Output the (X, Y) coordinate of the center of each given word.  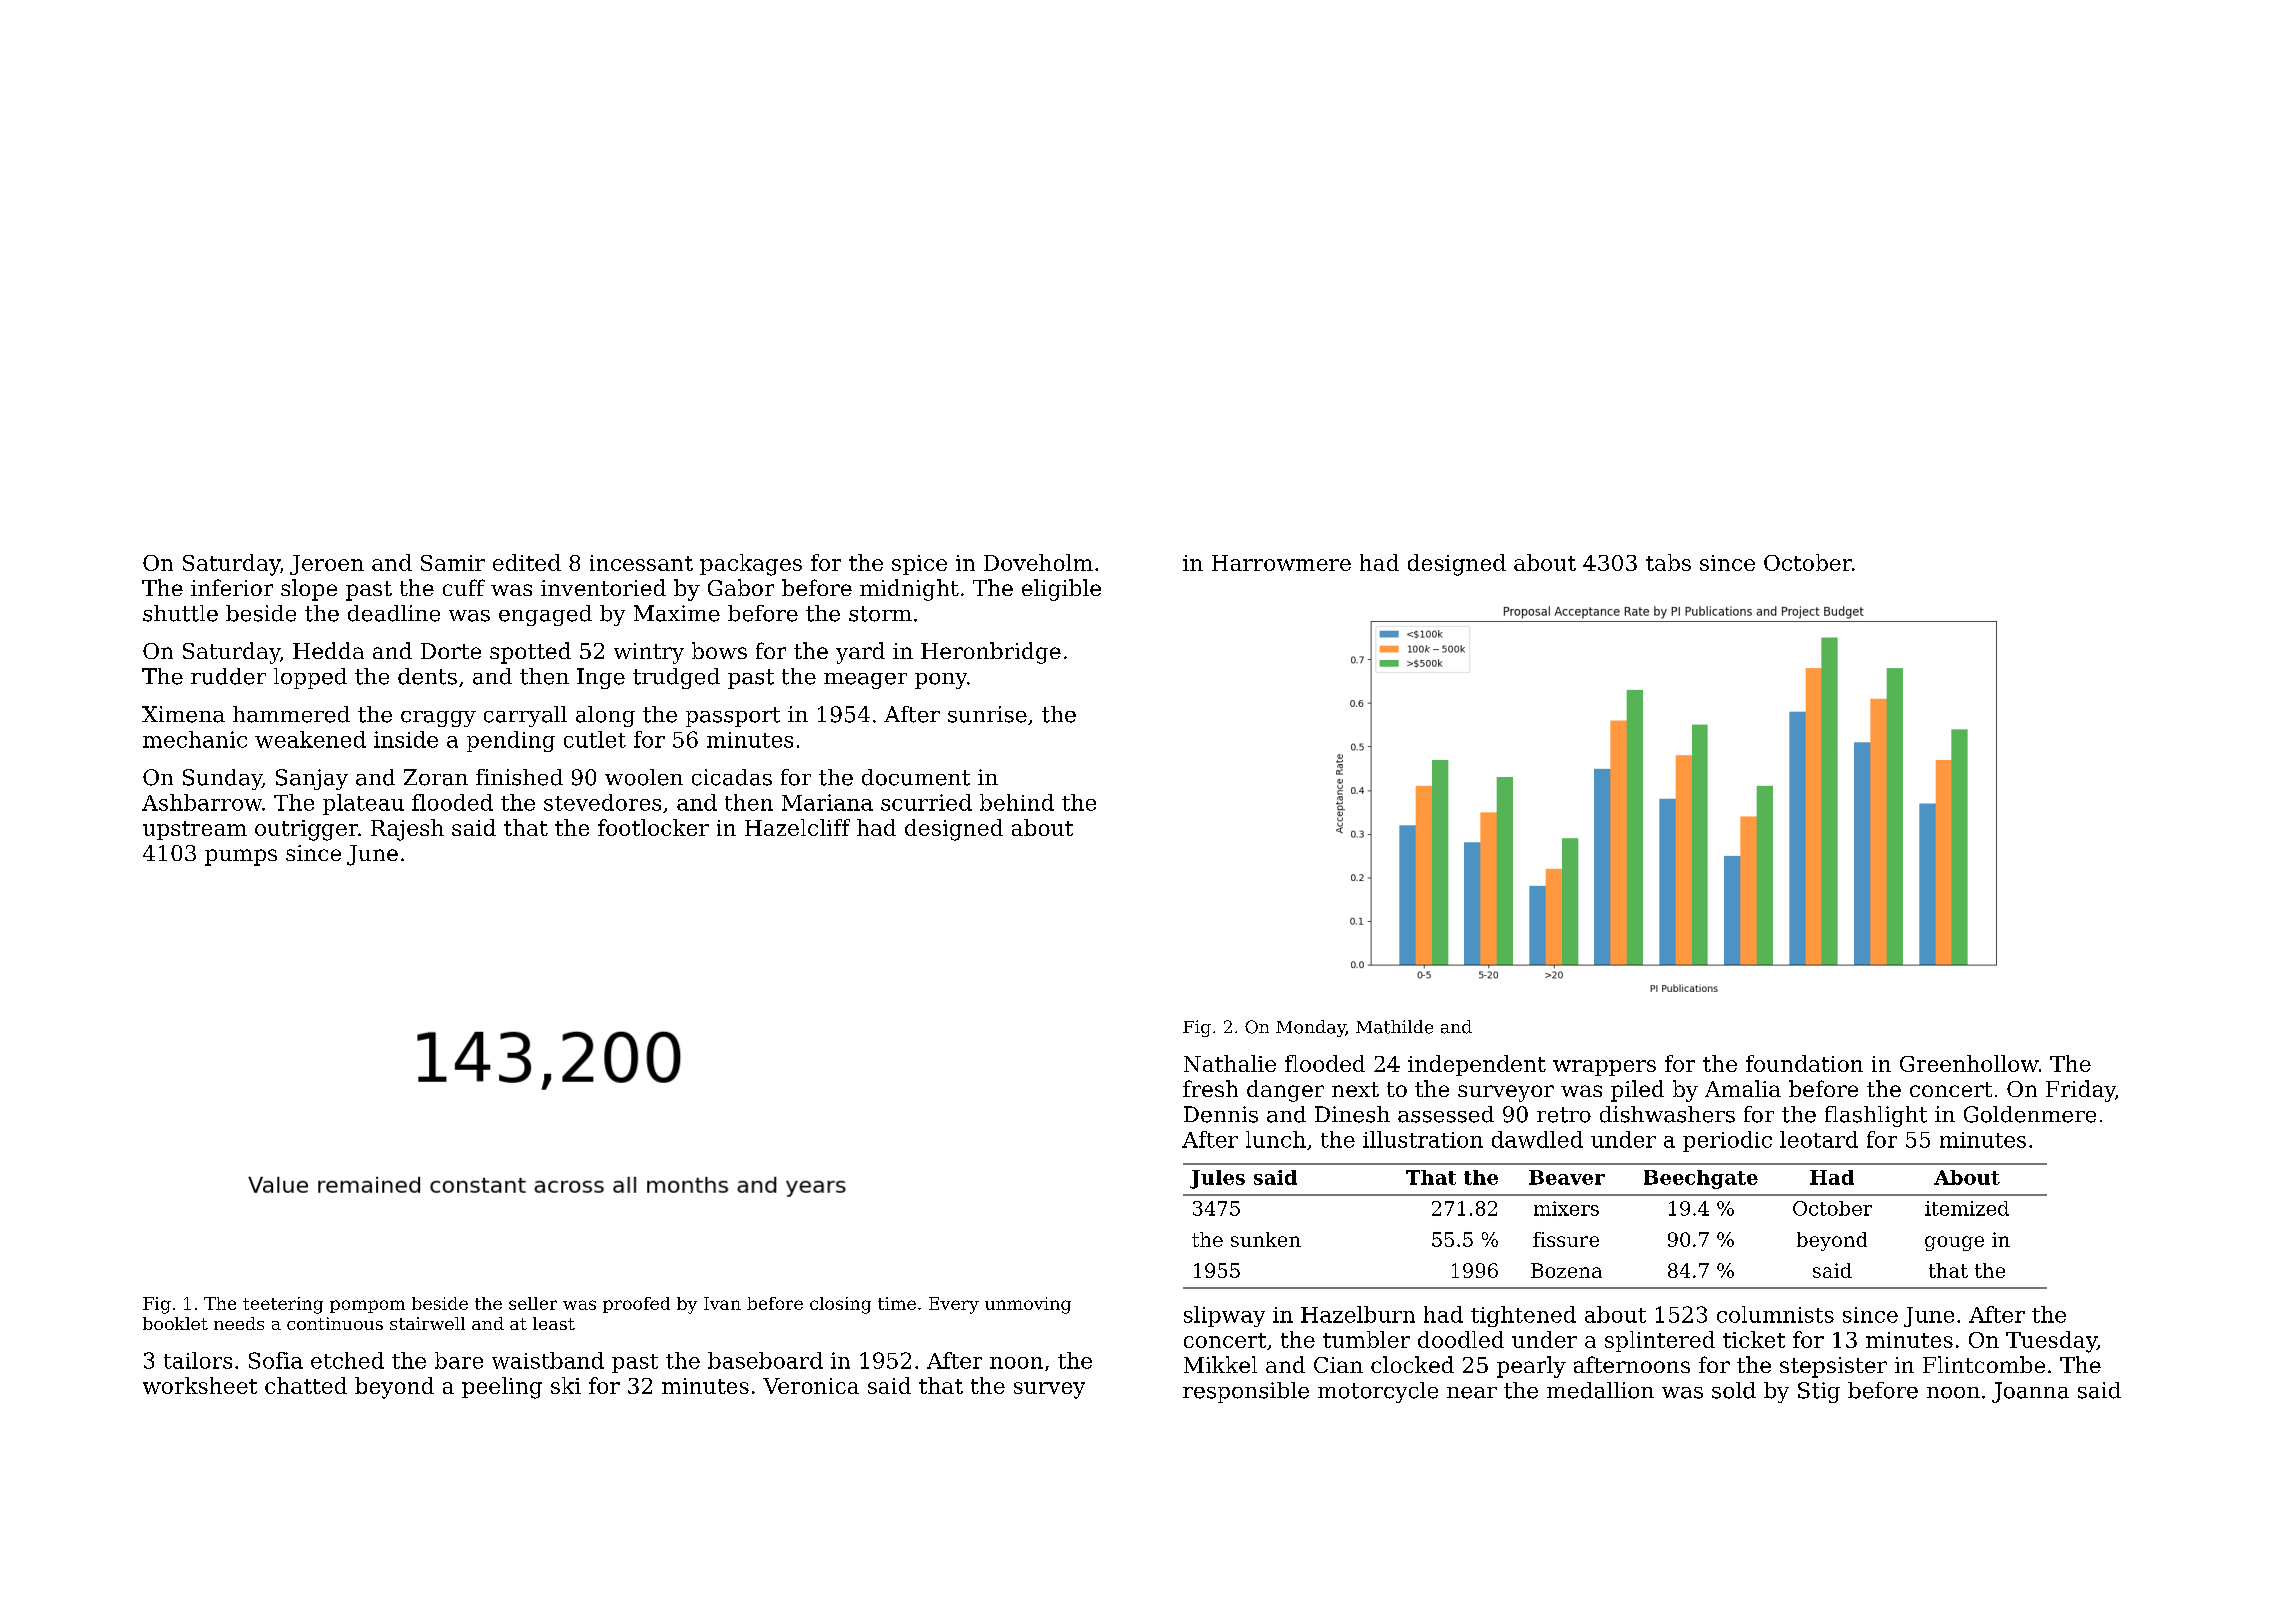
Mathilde (1394, 1027)
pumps (241, 857)
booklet (175, 1323)
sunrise (987, 714)
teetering (283, 1305)
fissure (1566, 1239)
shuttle (180, 613)
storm (880, 614)
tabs (1668, 562)
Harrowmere (1281, 563)
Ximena (183, 714)
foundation (1804, 1063)
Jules (1217, 1179)
